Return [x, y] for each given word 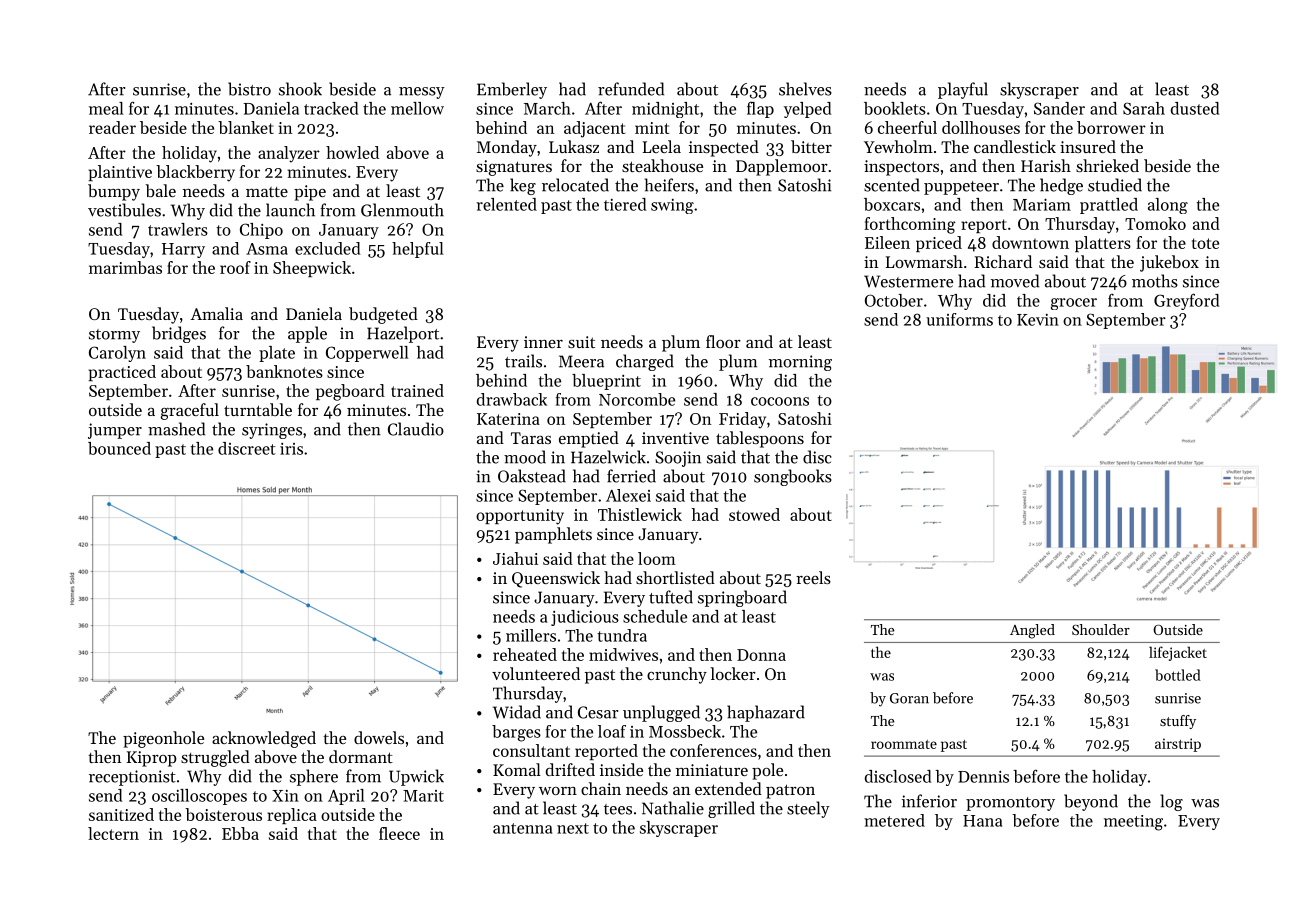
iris [291, 449]
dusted [1195, 108]
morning [800, 363]
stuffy [1178, 722]
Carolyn [117, 354]
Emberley [512, 90]
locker [733, 673]
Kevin [1038, 320]
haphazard [766, 713]
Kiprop [152, 759]
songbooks [793, 477]
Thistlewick [640, 514]
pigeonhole [163, 739]
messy [422, 93]
